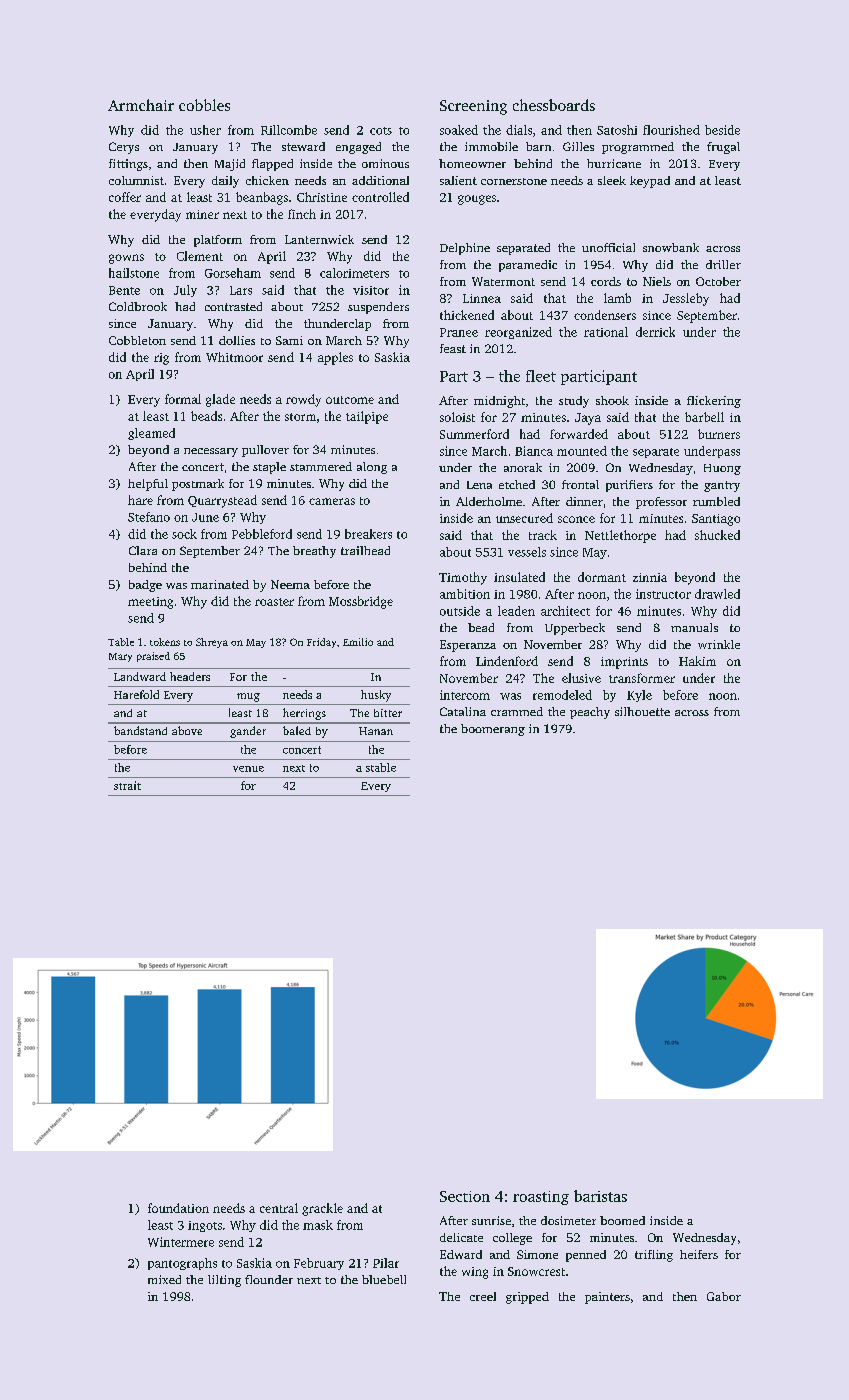 Image resolution: width=849 pixels, height=1400 pixels. I want to click on silhouette, so click(642, 711).
